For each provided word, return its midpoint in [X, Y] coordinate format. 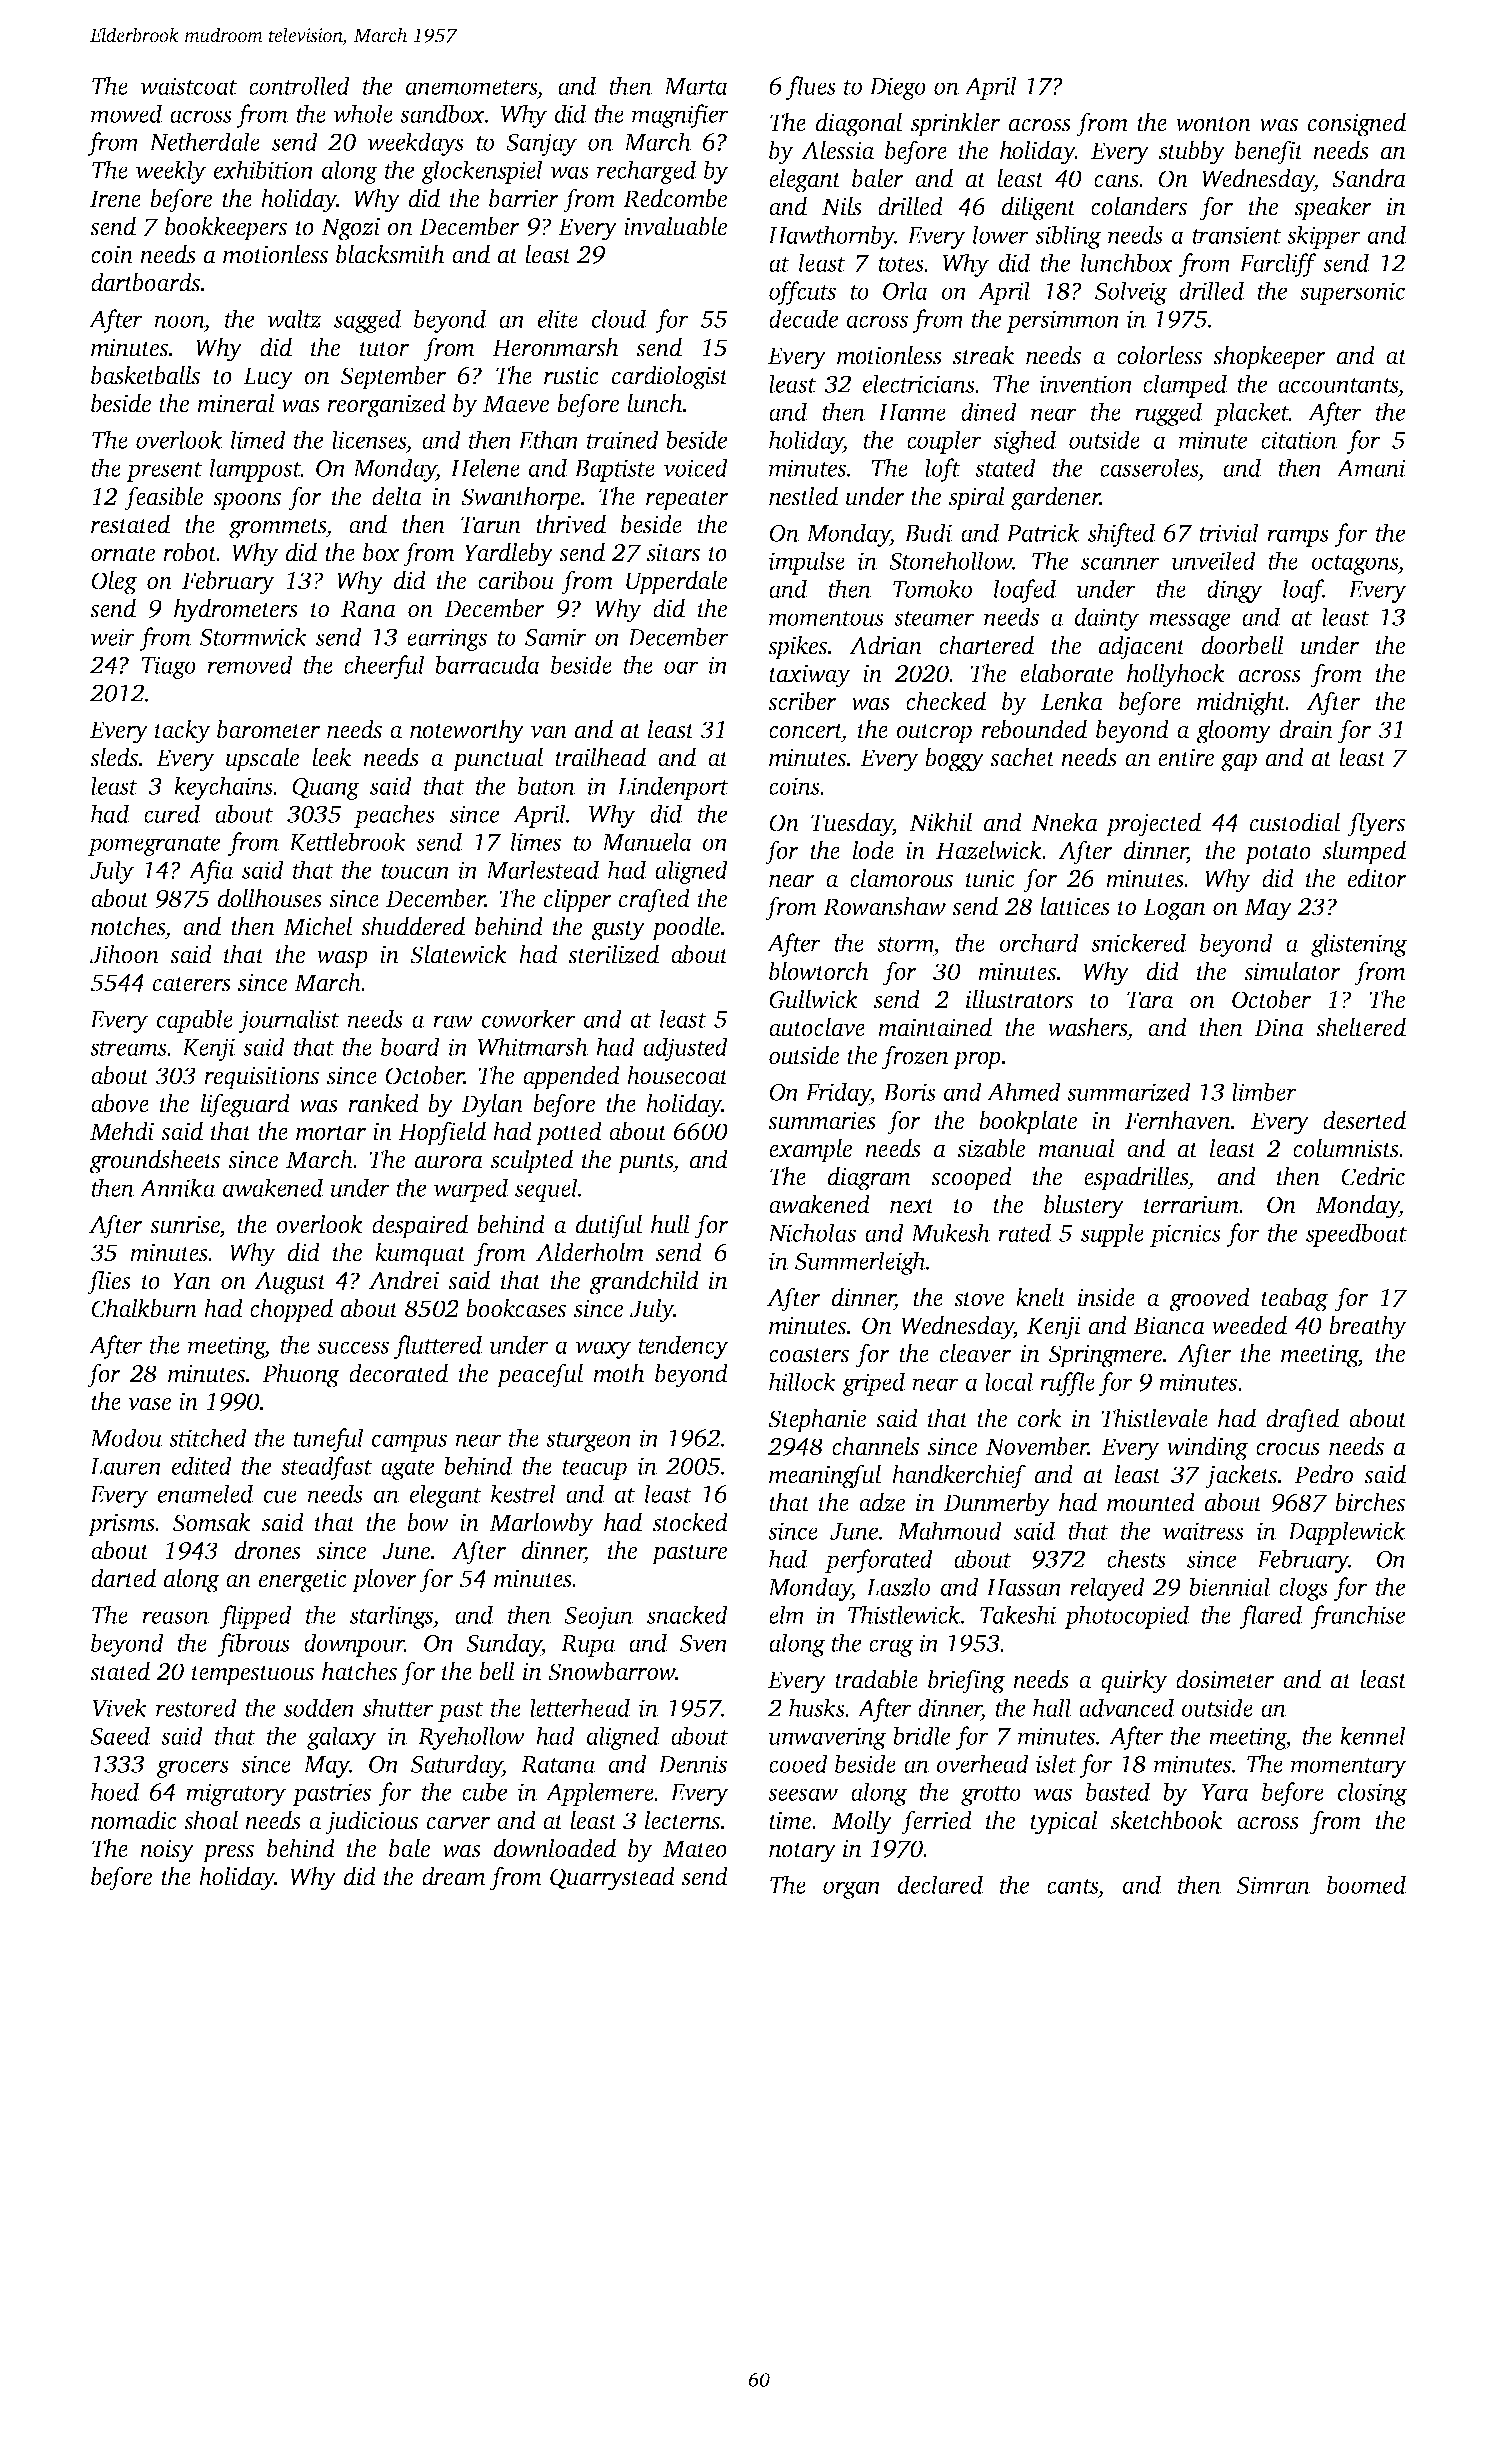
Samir [555, 637]
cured [172, 813]
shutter [398, 1707]
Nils [842, 206]
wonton [1213, 124]
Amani [1371, 468]
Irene [115, 199]
